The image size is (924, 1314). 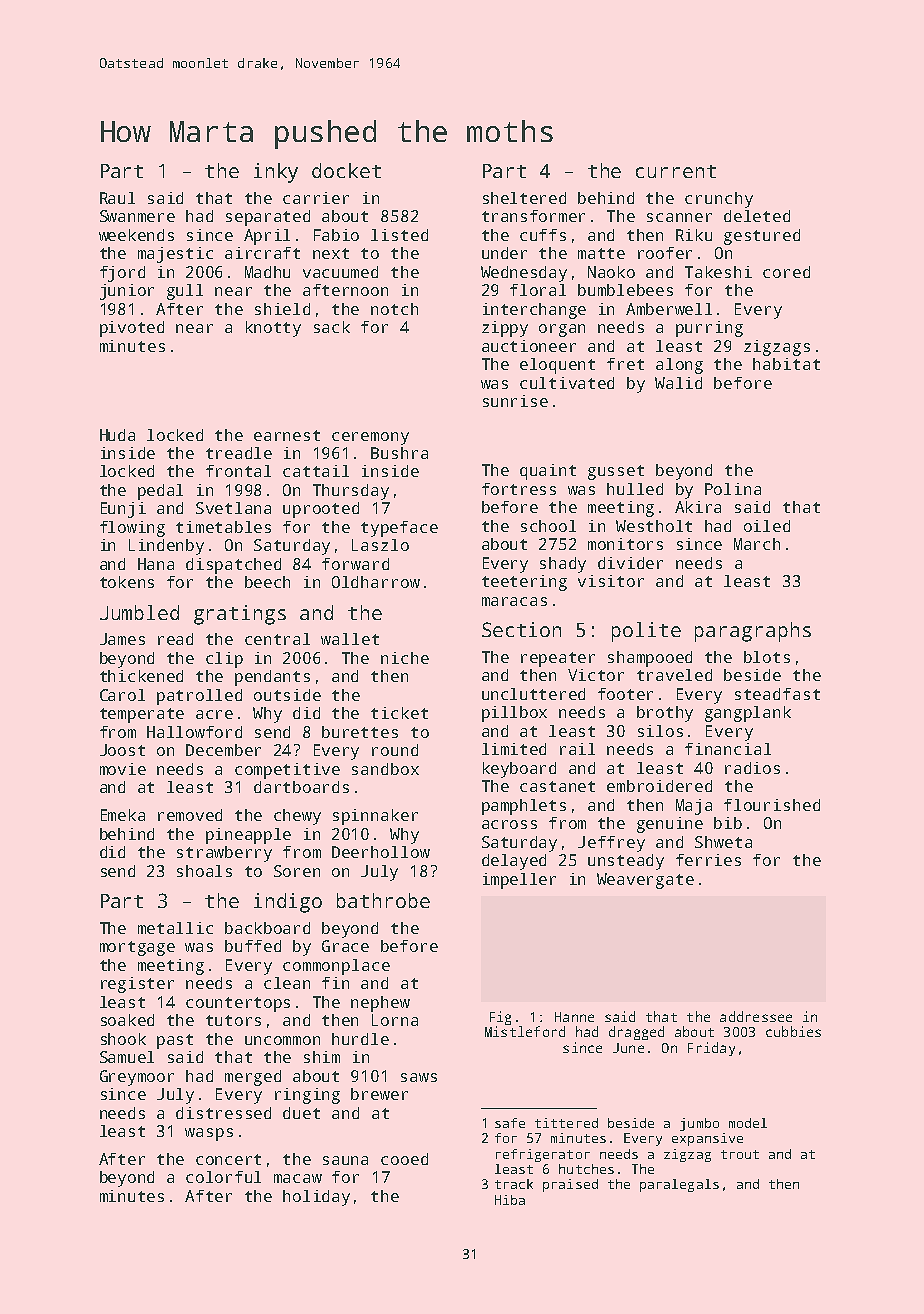 What do you see at coordinates (185, 292) in the image?
I see `gull` at bounding box center [185, 292].
